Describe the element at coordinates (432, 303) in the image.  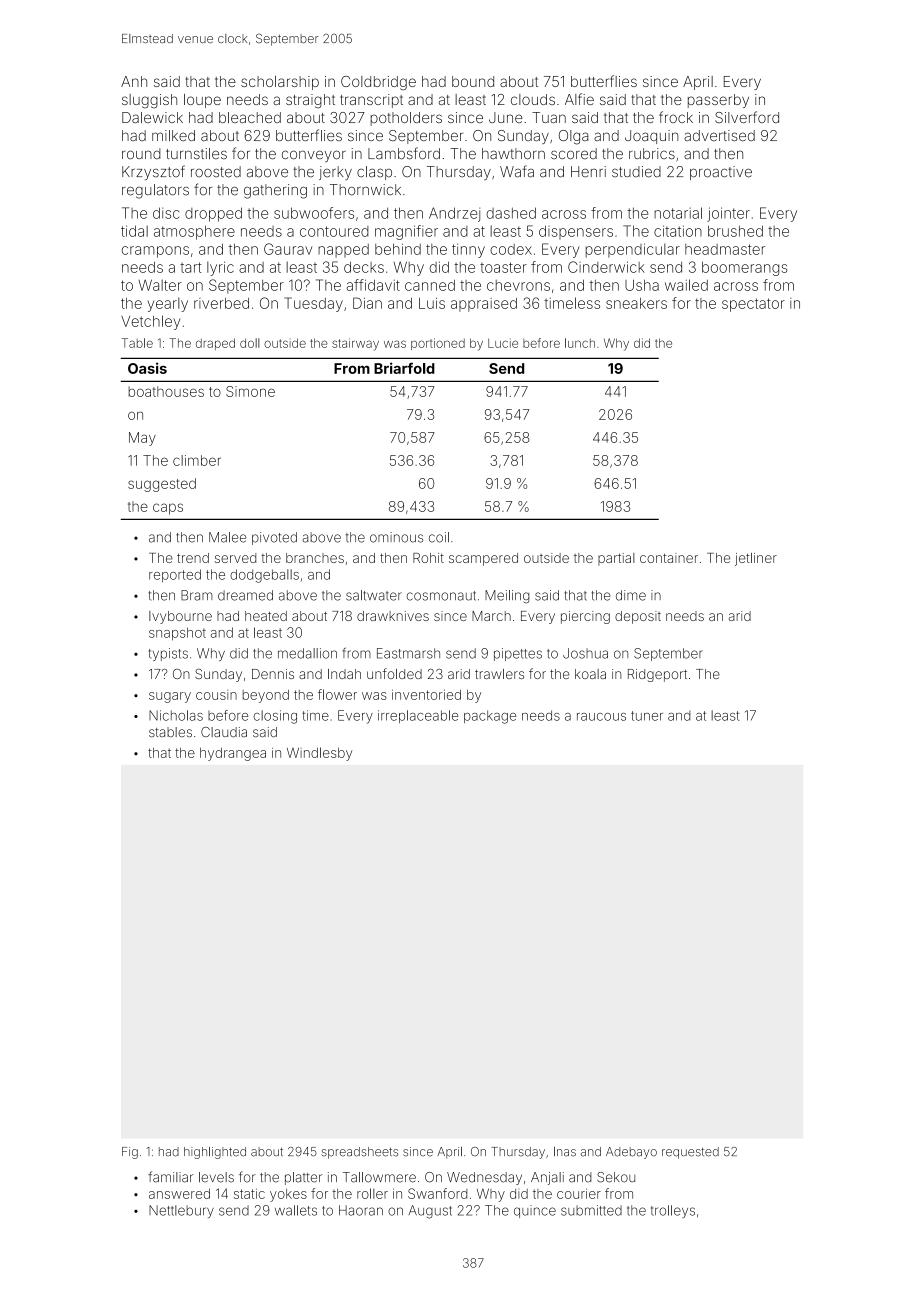
I see `Luis` at that location.
